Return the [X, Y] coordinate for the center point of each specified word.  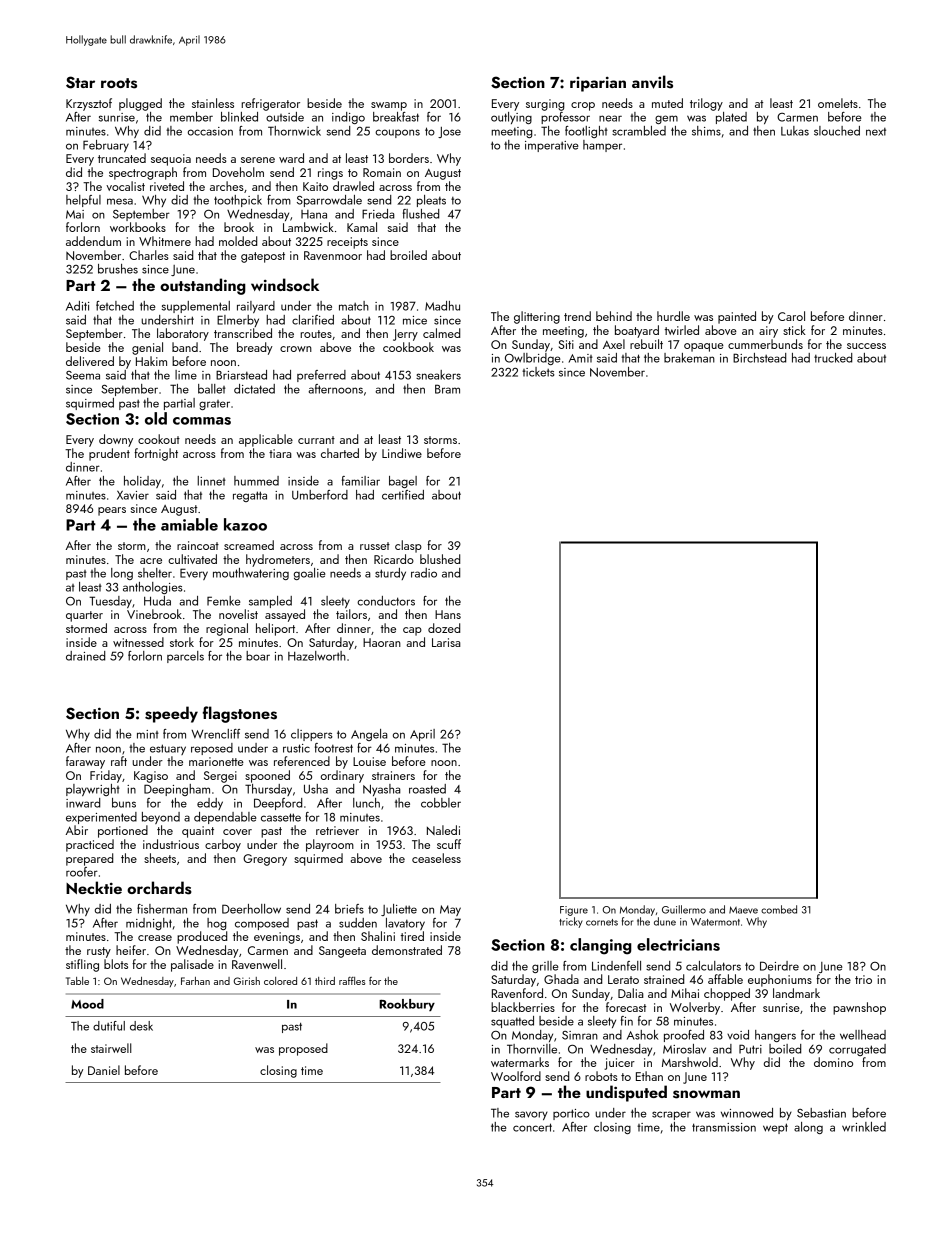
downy [116, 440]
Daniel [104, 1070]
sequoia [171, 160]
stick [794, 330]
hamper [602, 146]
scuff [449, 844]
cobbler [441, 803]
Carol [791, 316]
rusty [99, 952]
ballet [212, 389]
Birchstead [759, 358]
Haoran [382, 642]
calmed [441, 333]
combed [779, 909]
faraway [85, 762]
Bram [447, 389]
